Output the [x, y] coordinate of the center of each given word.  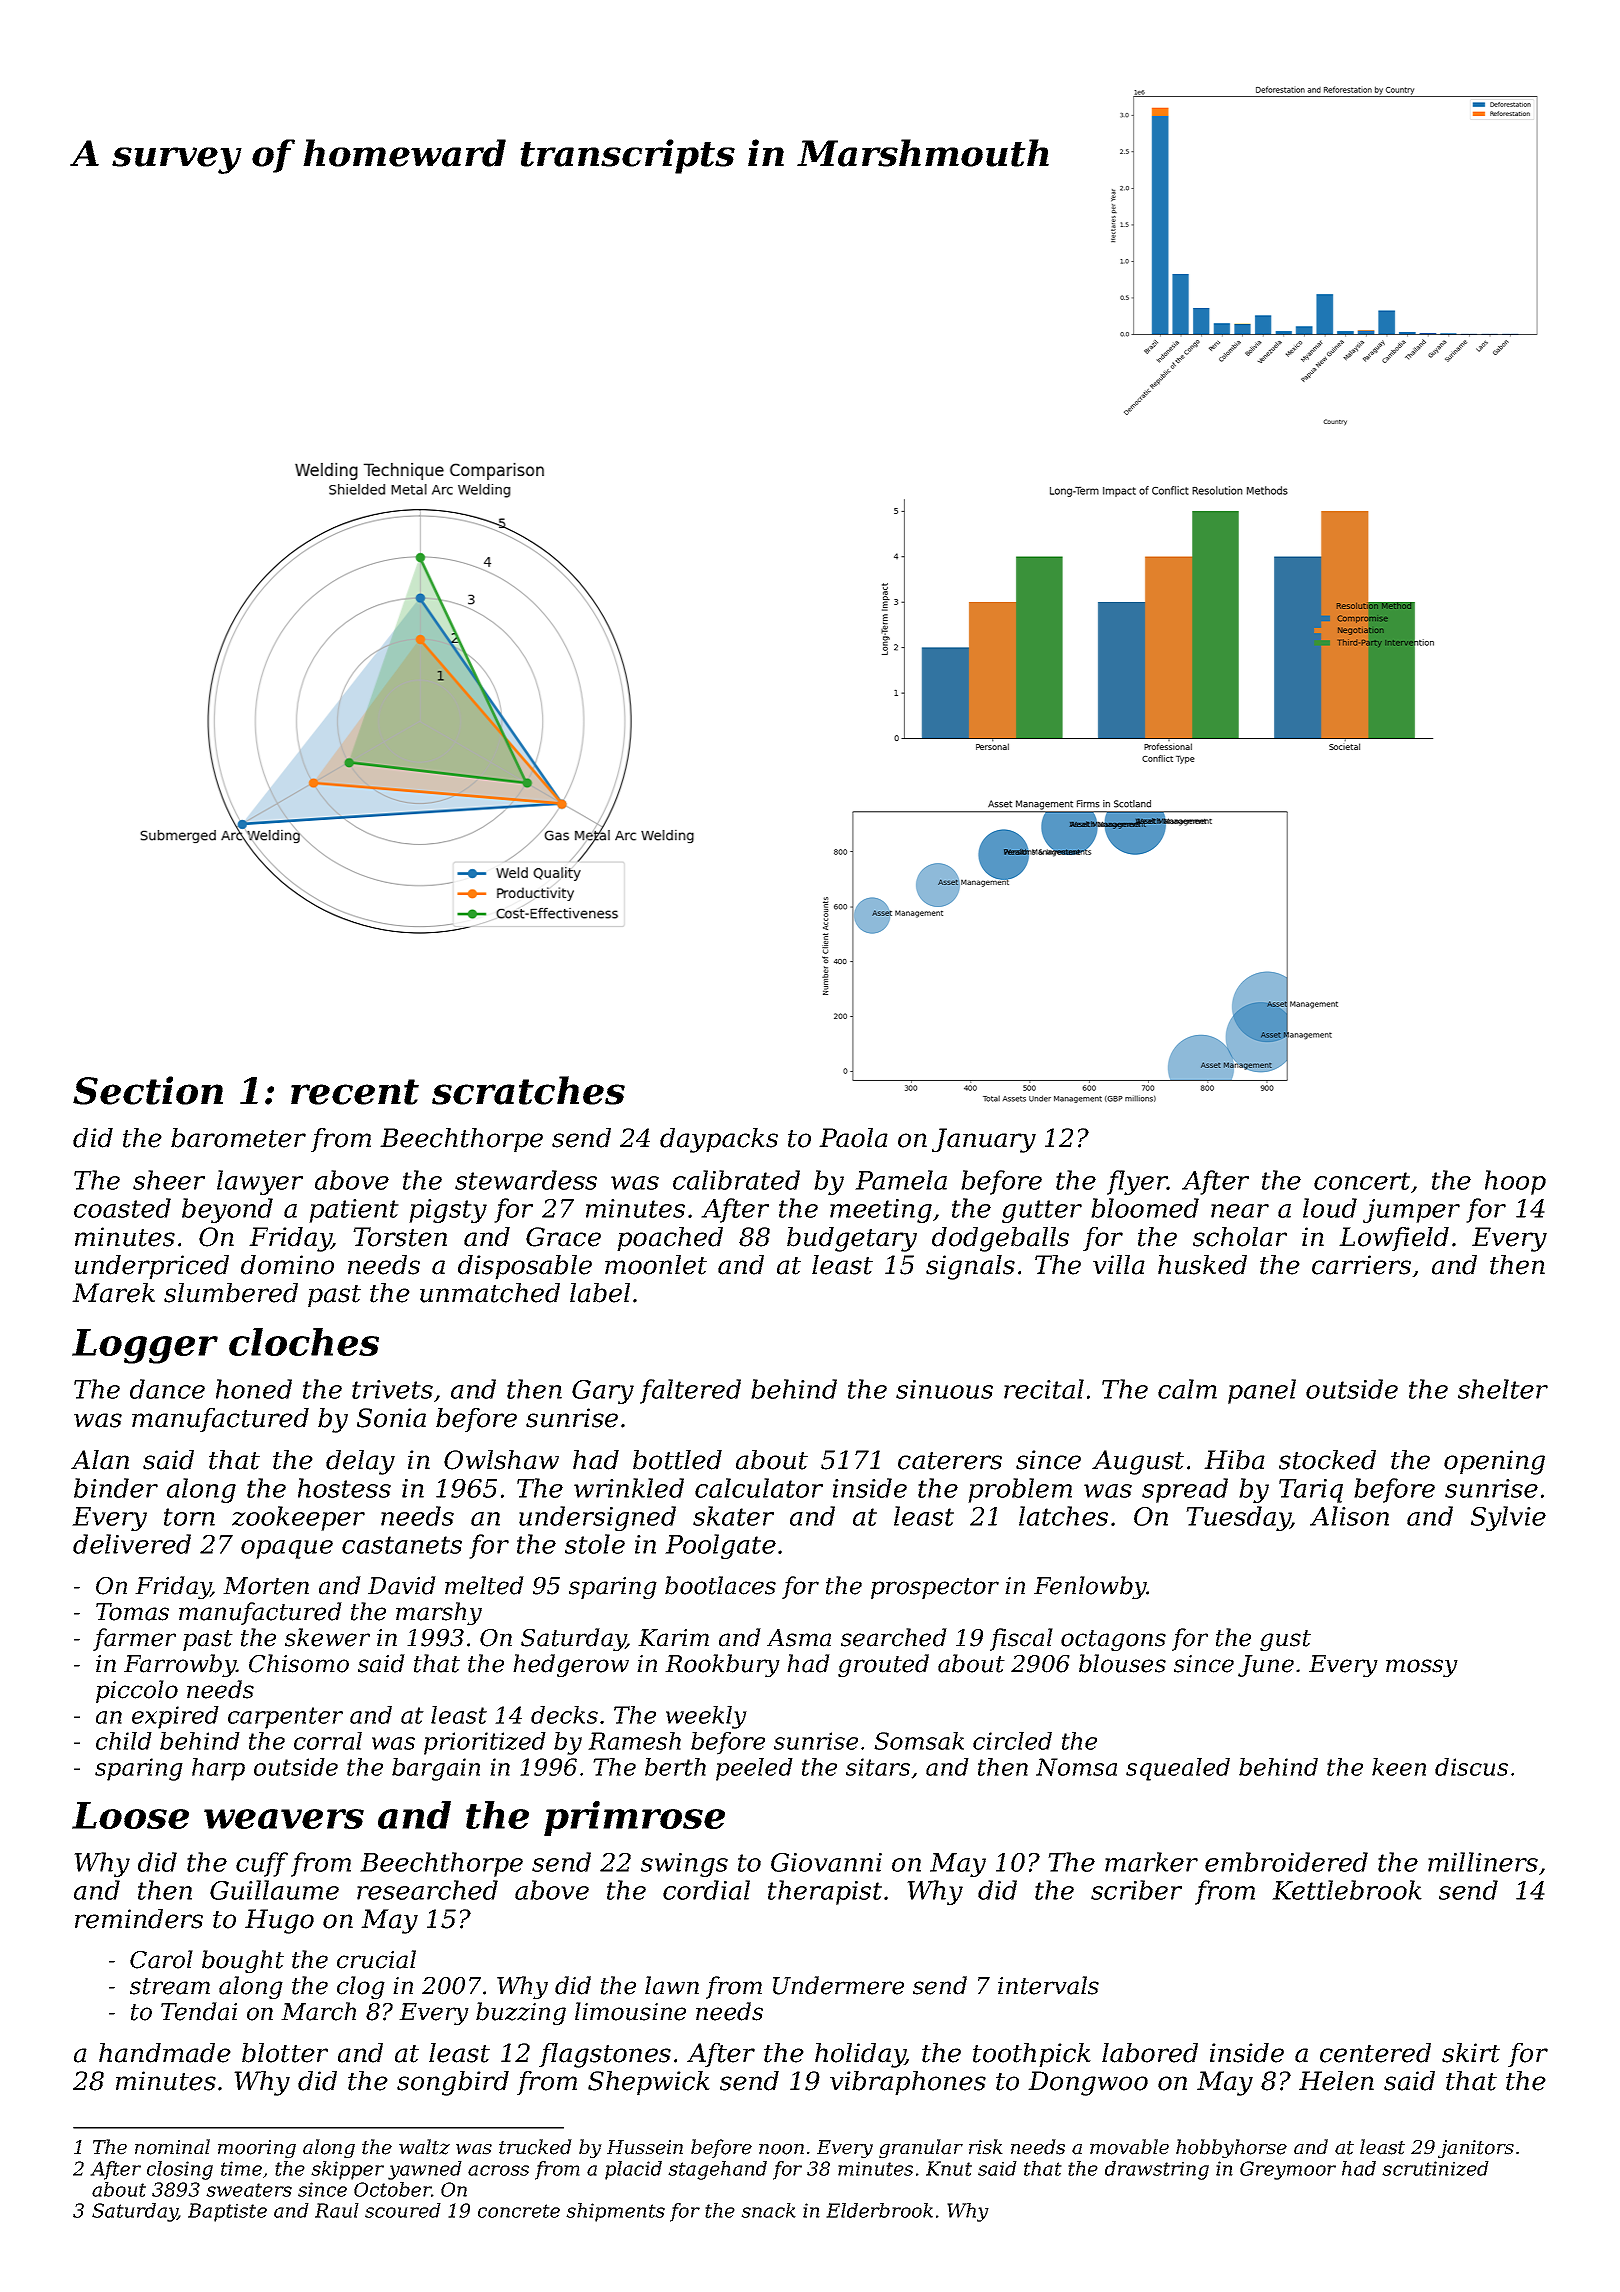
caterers [950, 1461]
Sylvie [1508, 1518]
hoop [1515, 1182]
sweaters [249, 2190]
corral [328, 1741]
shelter [1503, 1389]
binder [116, 1488]
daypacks [719, 1140]
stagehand [717, 2170]
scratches [528, 1090]
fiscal [1021, 1639]
